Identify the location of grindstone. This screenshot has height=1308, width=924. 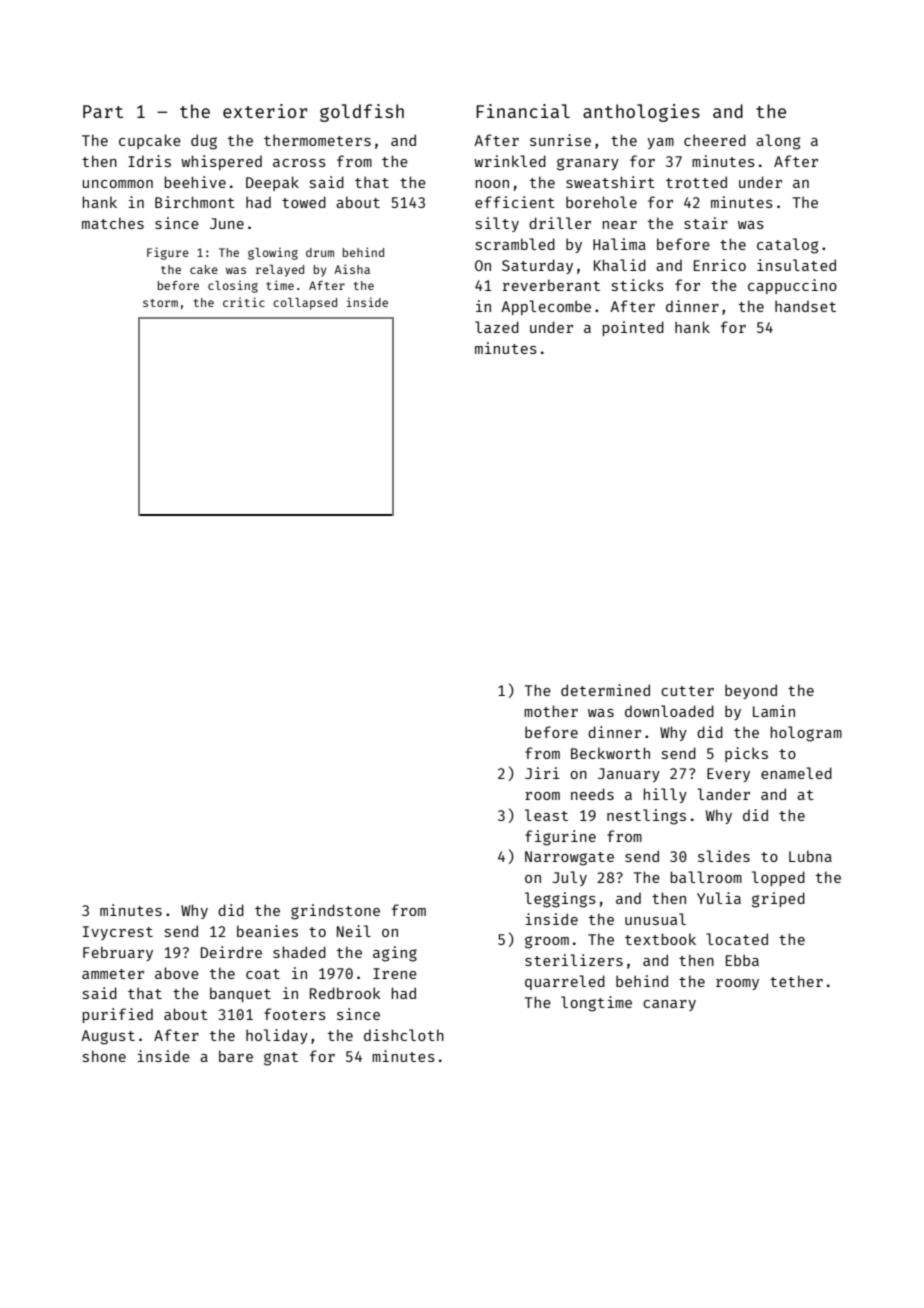
(335, 912).
